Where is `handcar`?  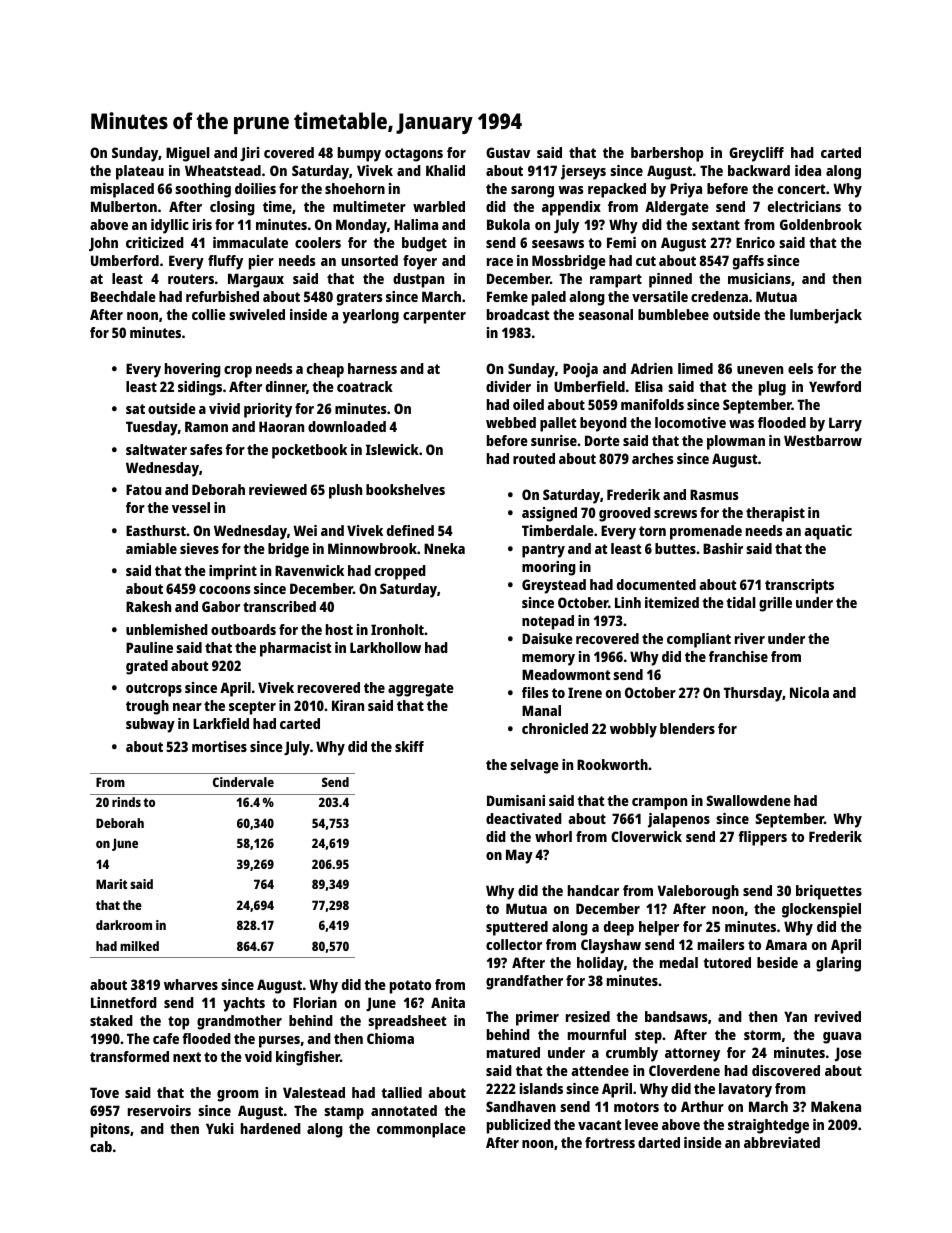 handcar is located at coordinates (593, 890).
